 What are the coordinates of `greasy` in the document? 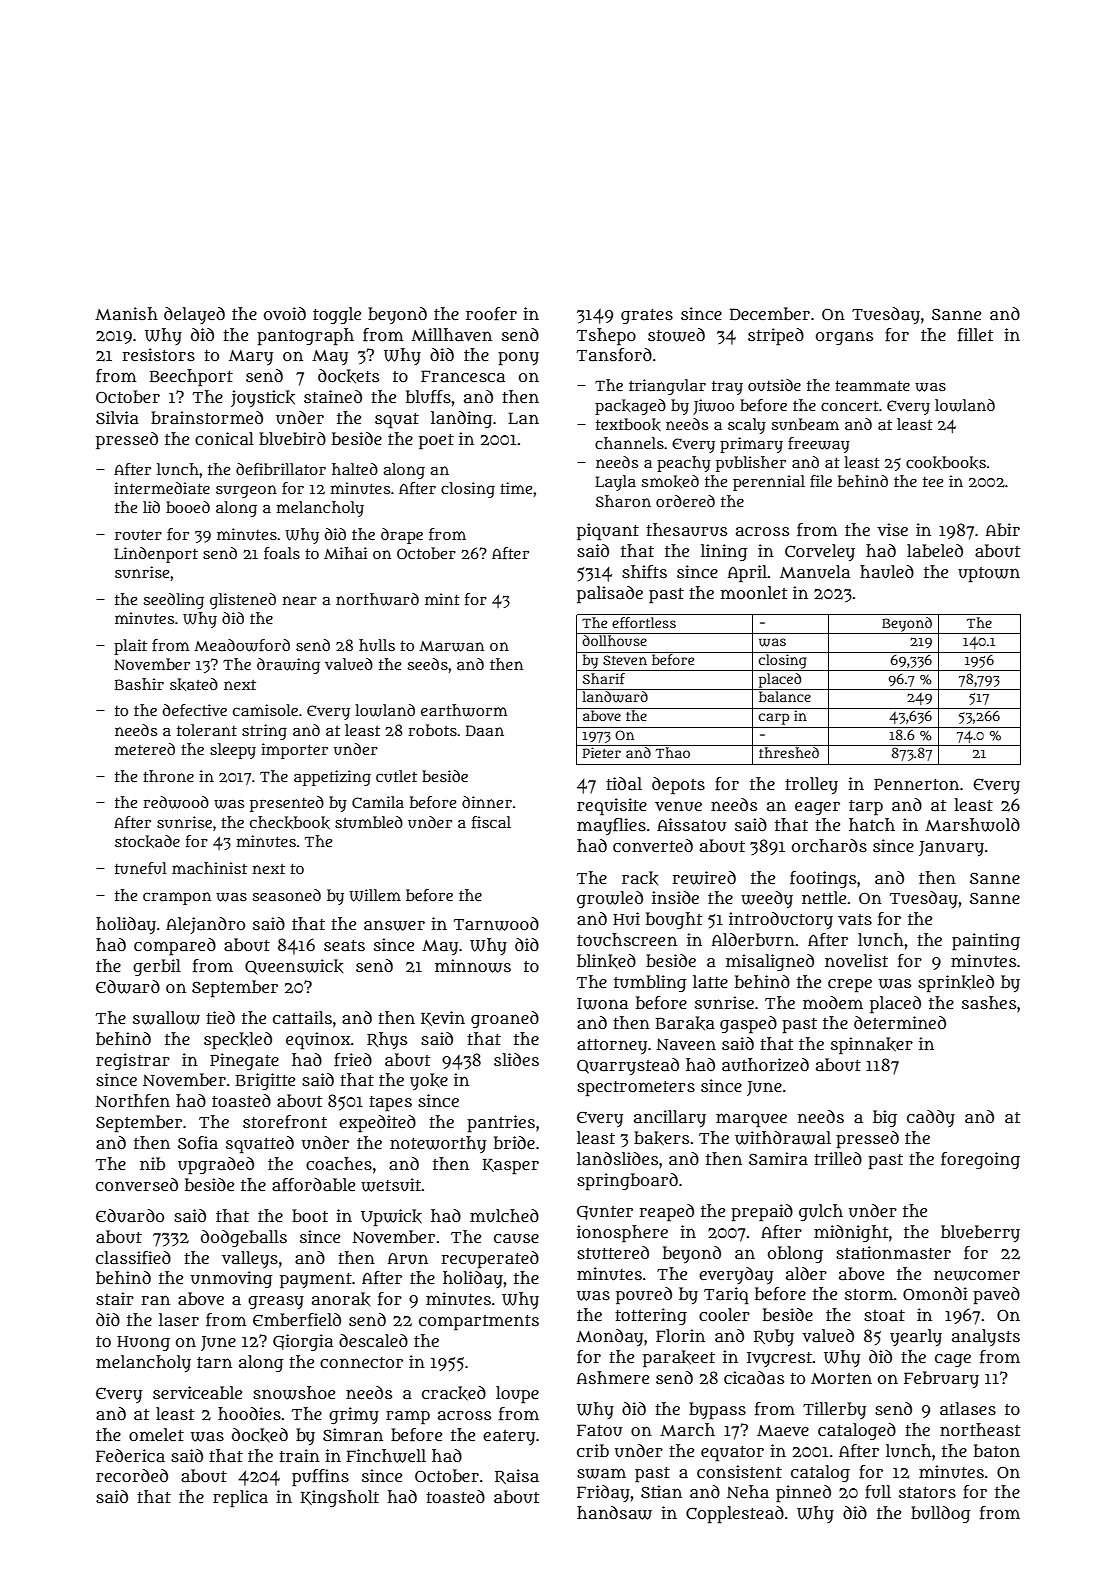 It's located at (276, 1302).
